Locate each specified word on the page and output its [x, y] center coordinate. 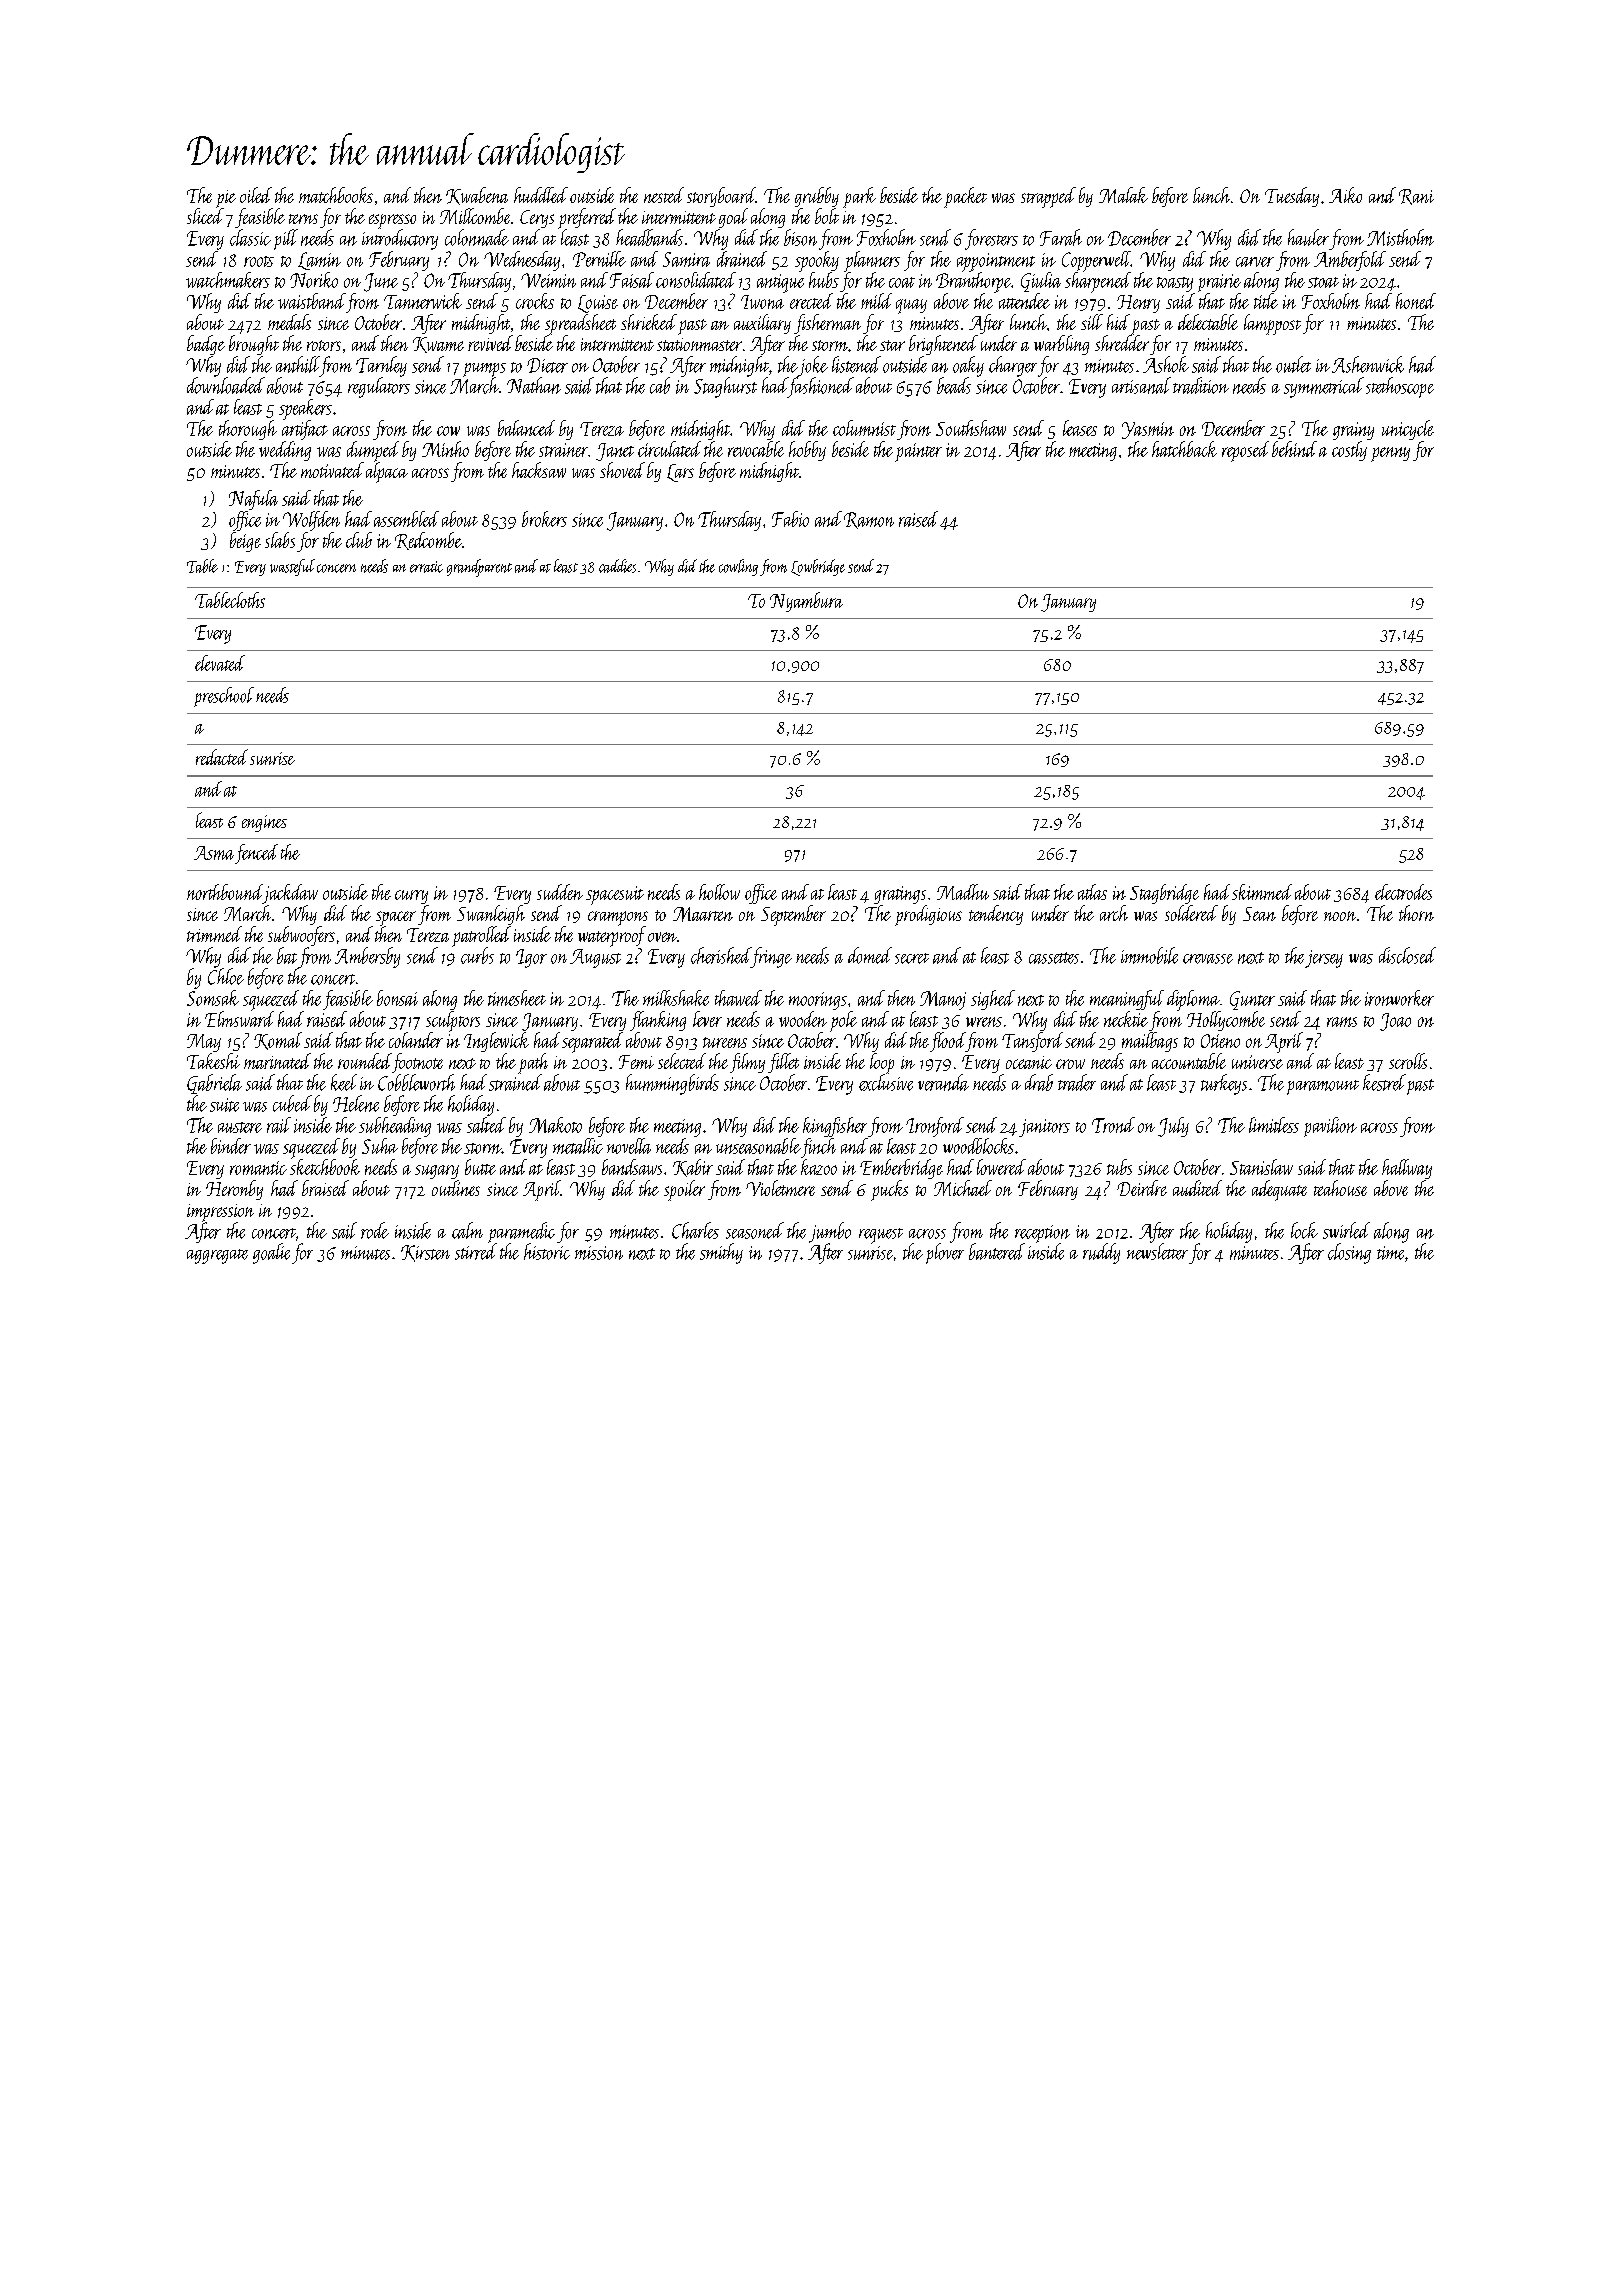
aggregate [217, 1256]
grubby [817, 197]
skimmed [1262, 892]
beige [245, 542]
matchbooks [336, 195]
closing [1349, 1253]
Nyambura [806, 602]
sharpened [1098, 282]
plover [945, 1253]
